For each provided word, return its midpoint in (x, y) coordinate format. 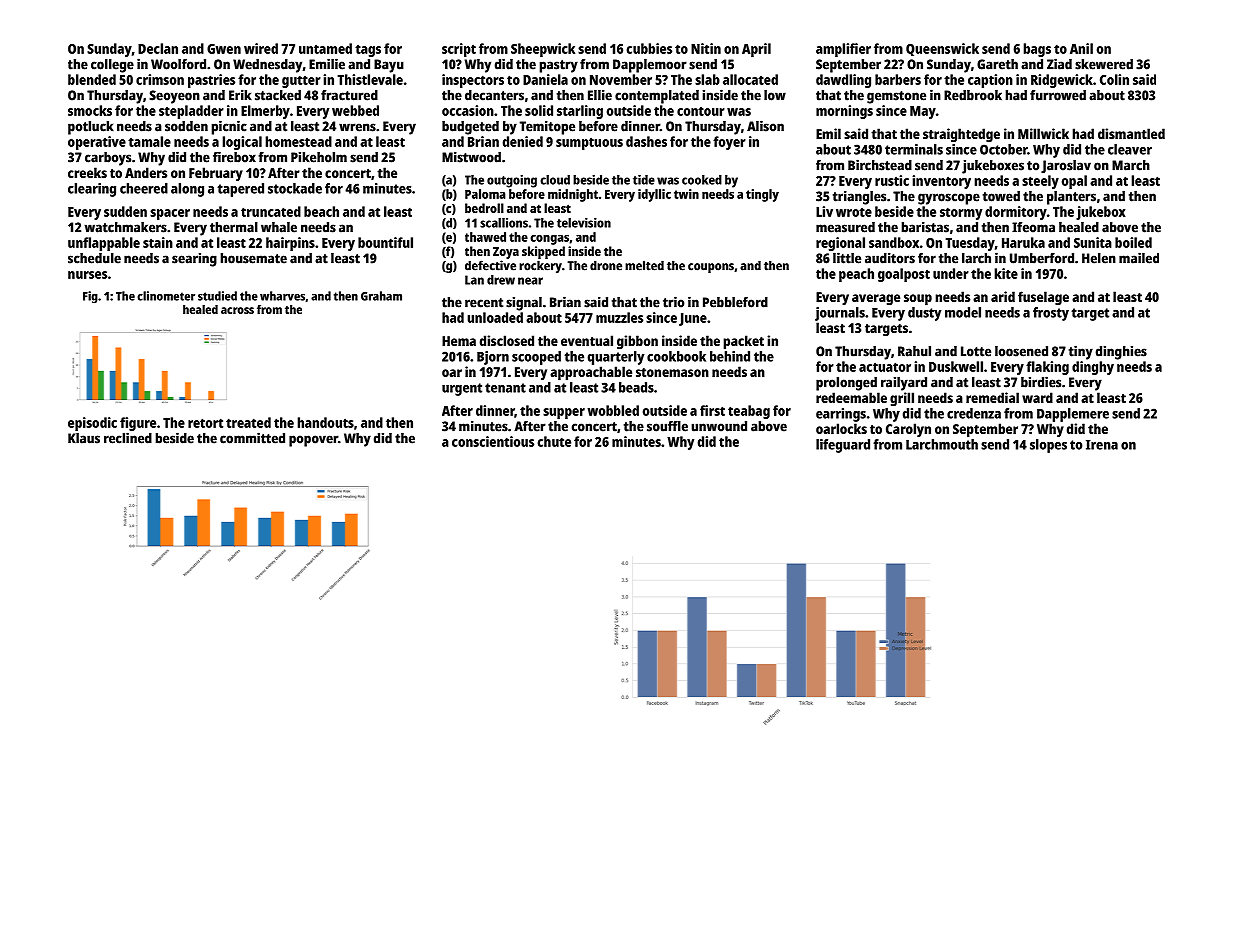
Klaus (84, 438)
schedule (94, 258)
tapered (240, 190)
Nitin (706, 48)
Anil (1081, 48)
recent (484, 303)
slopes (1048, 446)
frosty (1051, 314)
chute (554, 441)
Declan (158, 48)
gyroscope (949, 199)
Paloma (485, 194)
